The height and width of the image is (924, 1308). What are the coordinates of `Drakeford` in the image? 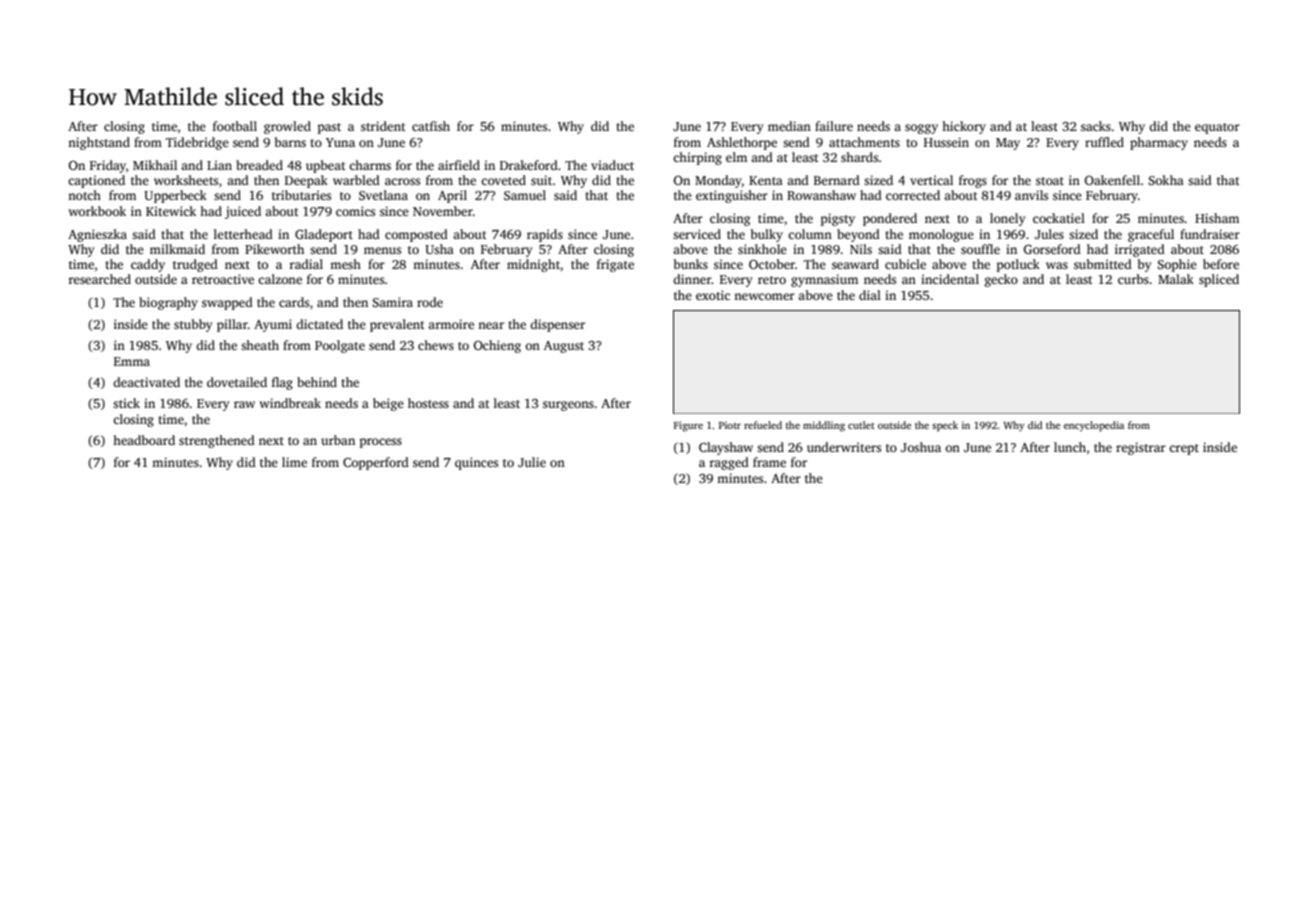 It's located at (529, 165).
